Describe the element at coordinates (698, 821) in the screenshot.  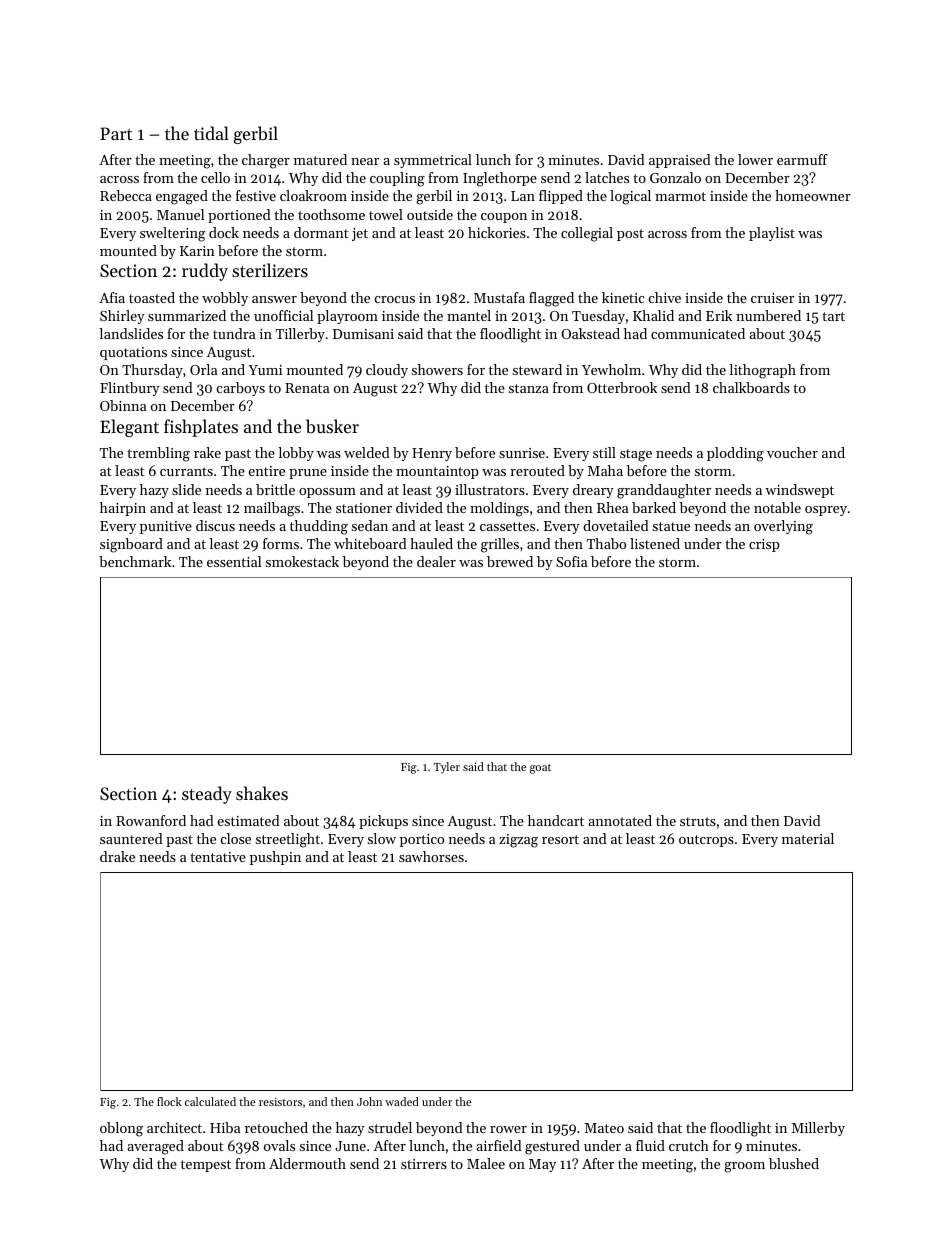
I see `struts` at that location.
